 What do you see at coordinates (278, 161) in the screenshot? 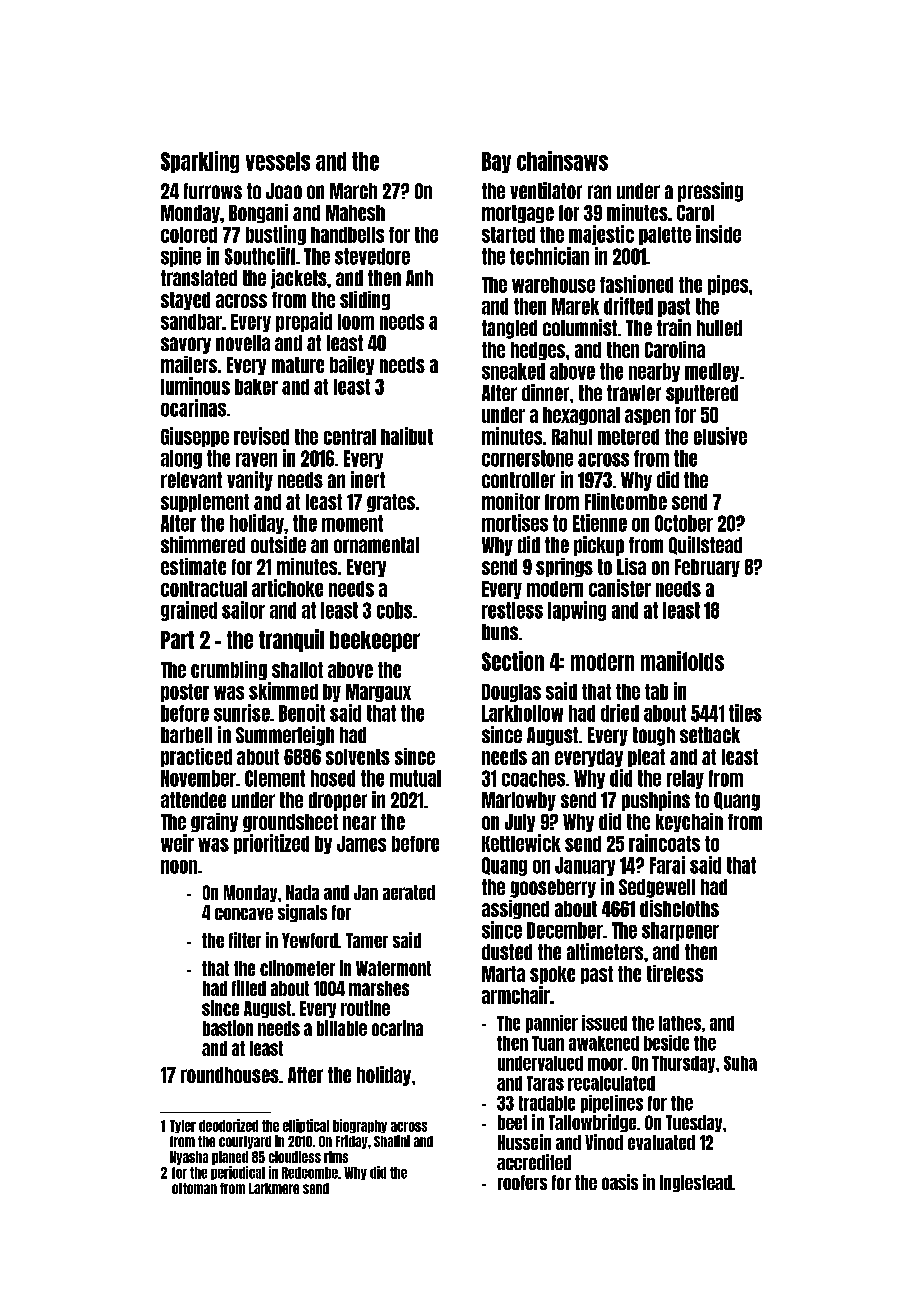
I see `vessels` at bounding box center [278, 161].
